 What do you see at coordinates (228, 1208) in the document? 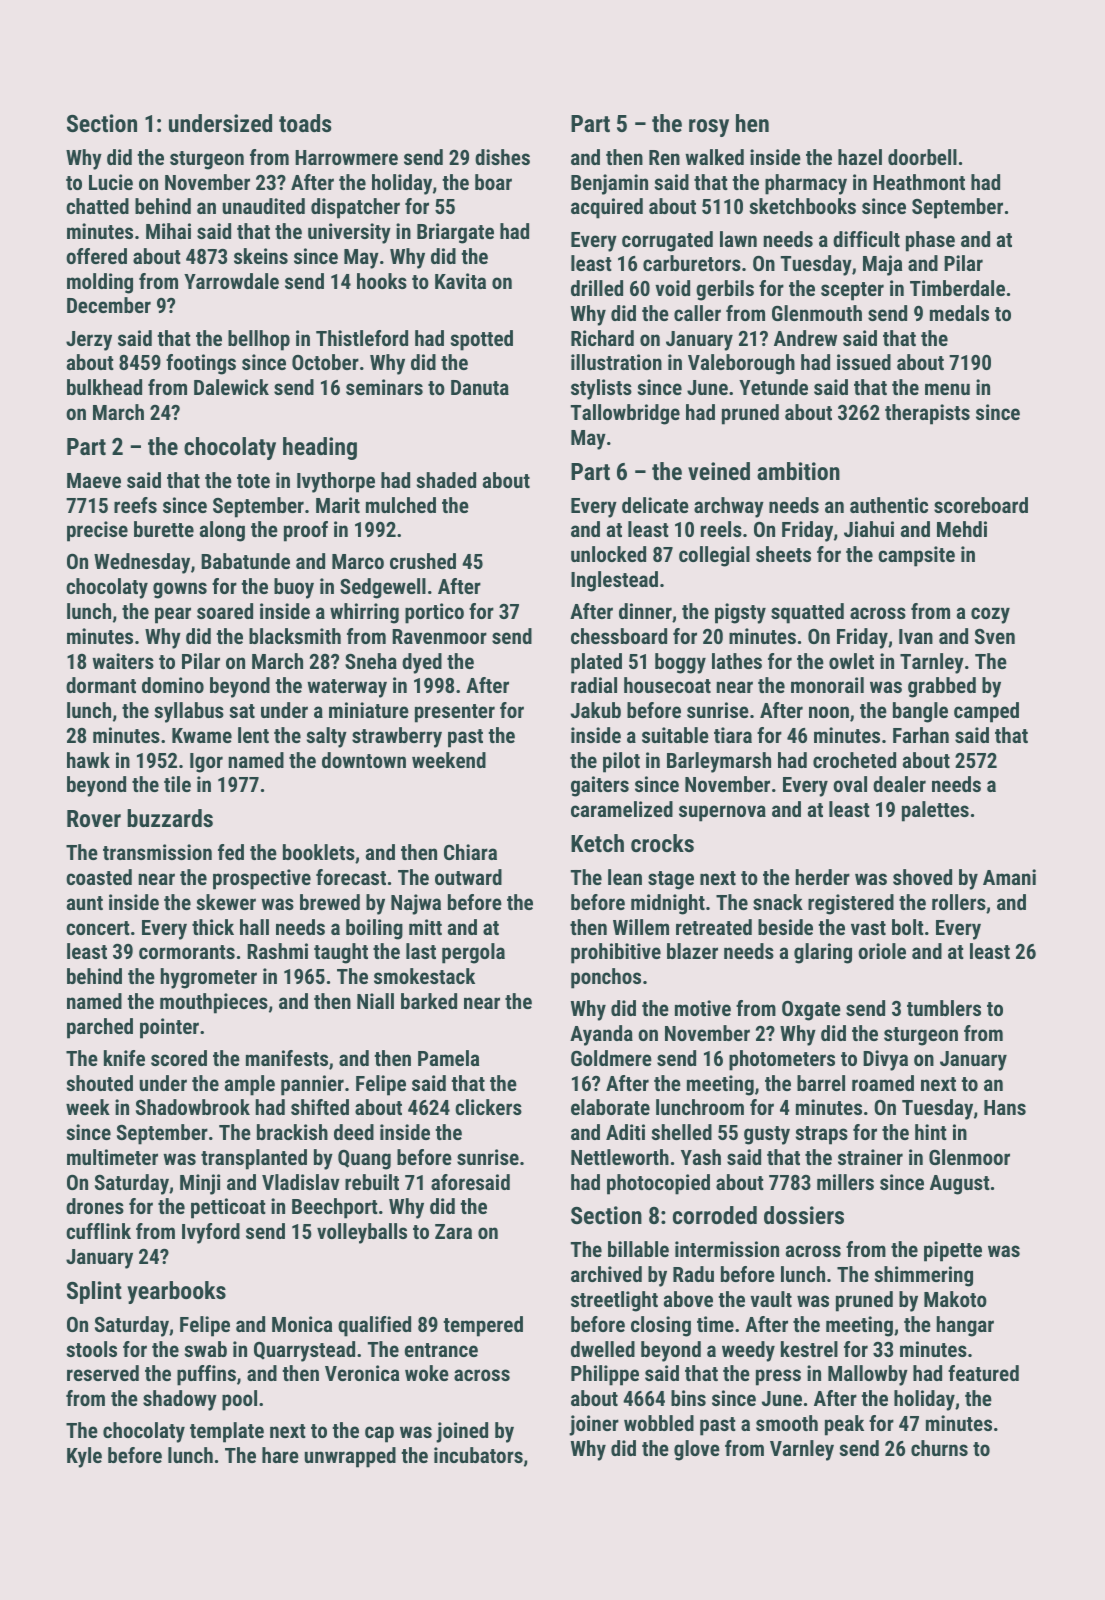
I see `petticoat` at bounding box center [228, 1208].
